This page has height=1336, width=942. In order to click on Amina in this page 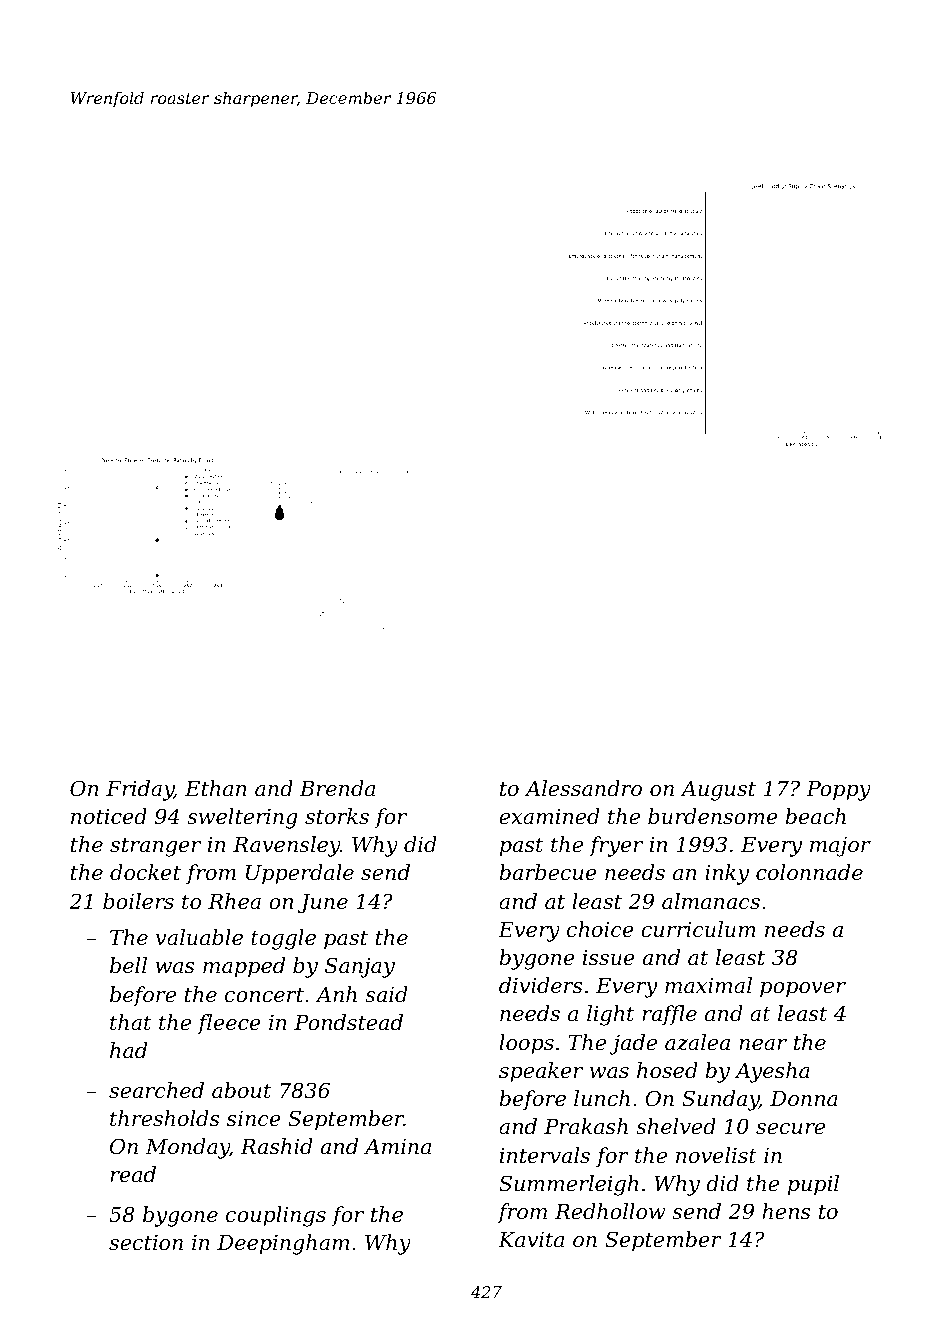, I will do `click(397, 1147)`.
